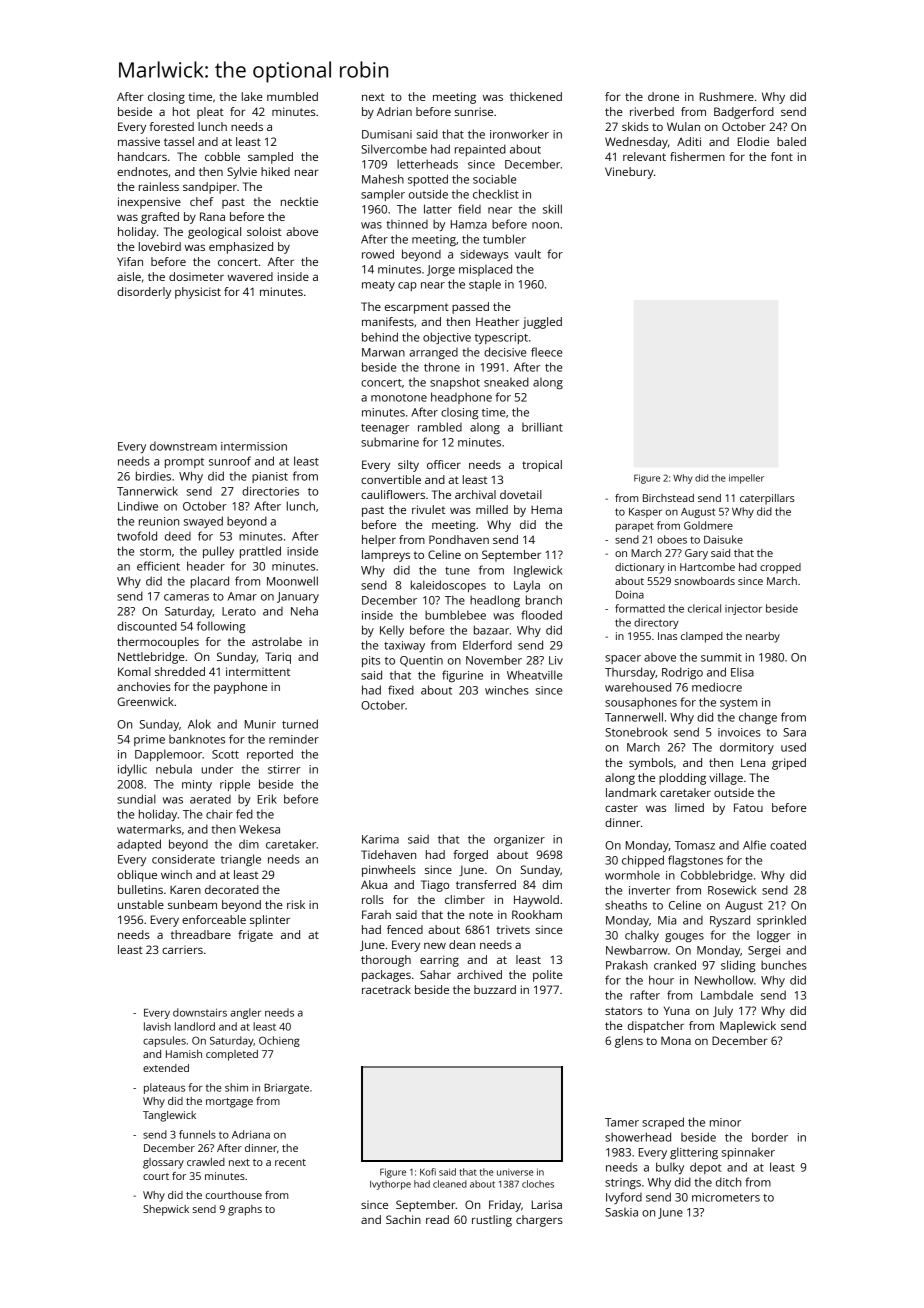 This page has width=924, height=1308. Describe the element at coordinates (794, 732) in the page. I see `Sara` at that location.
